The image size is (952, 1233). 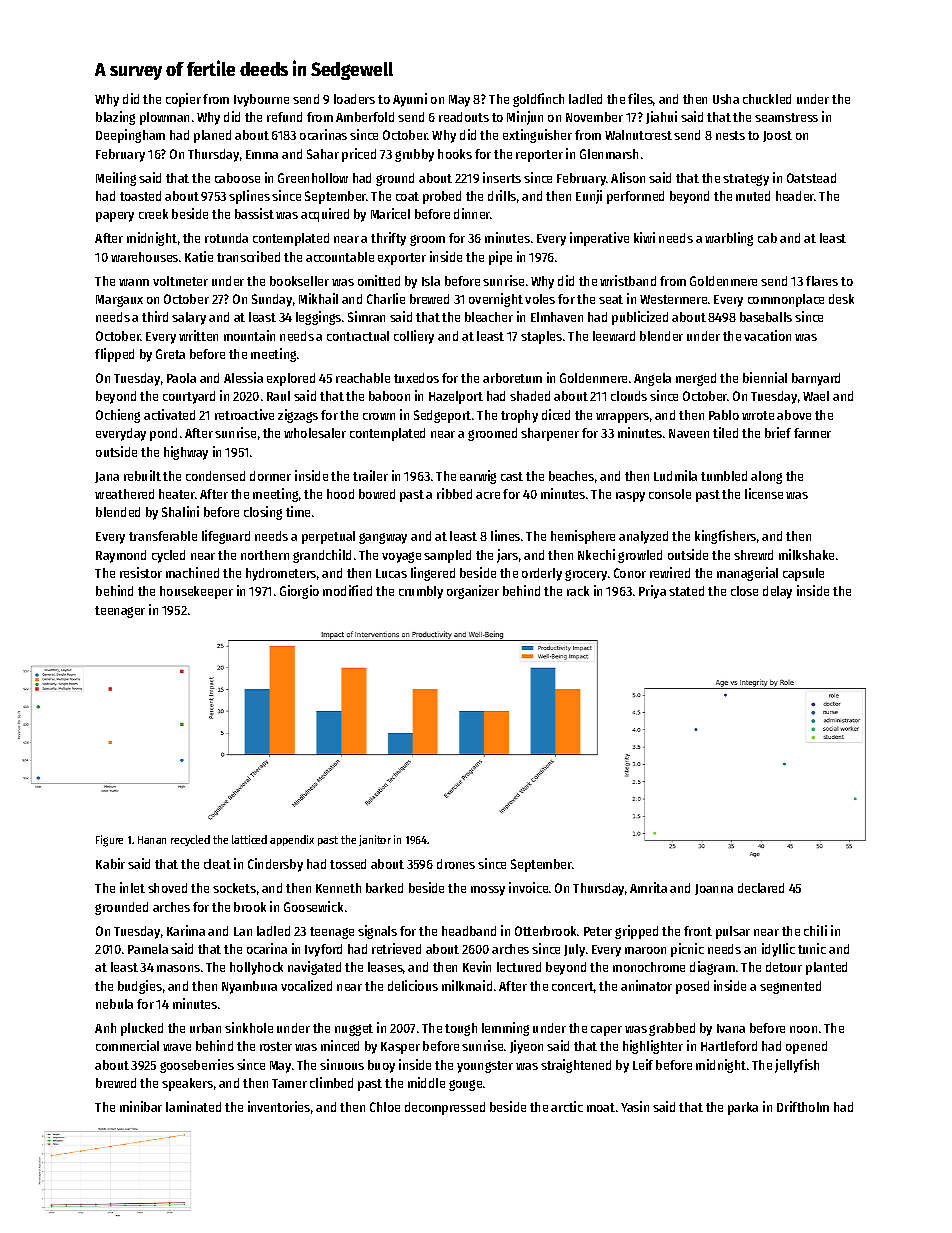 What do you see at coordinates (114, 355) in the document?
I see `flipped` at bounding box center [114, 355].
